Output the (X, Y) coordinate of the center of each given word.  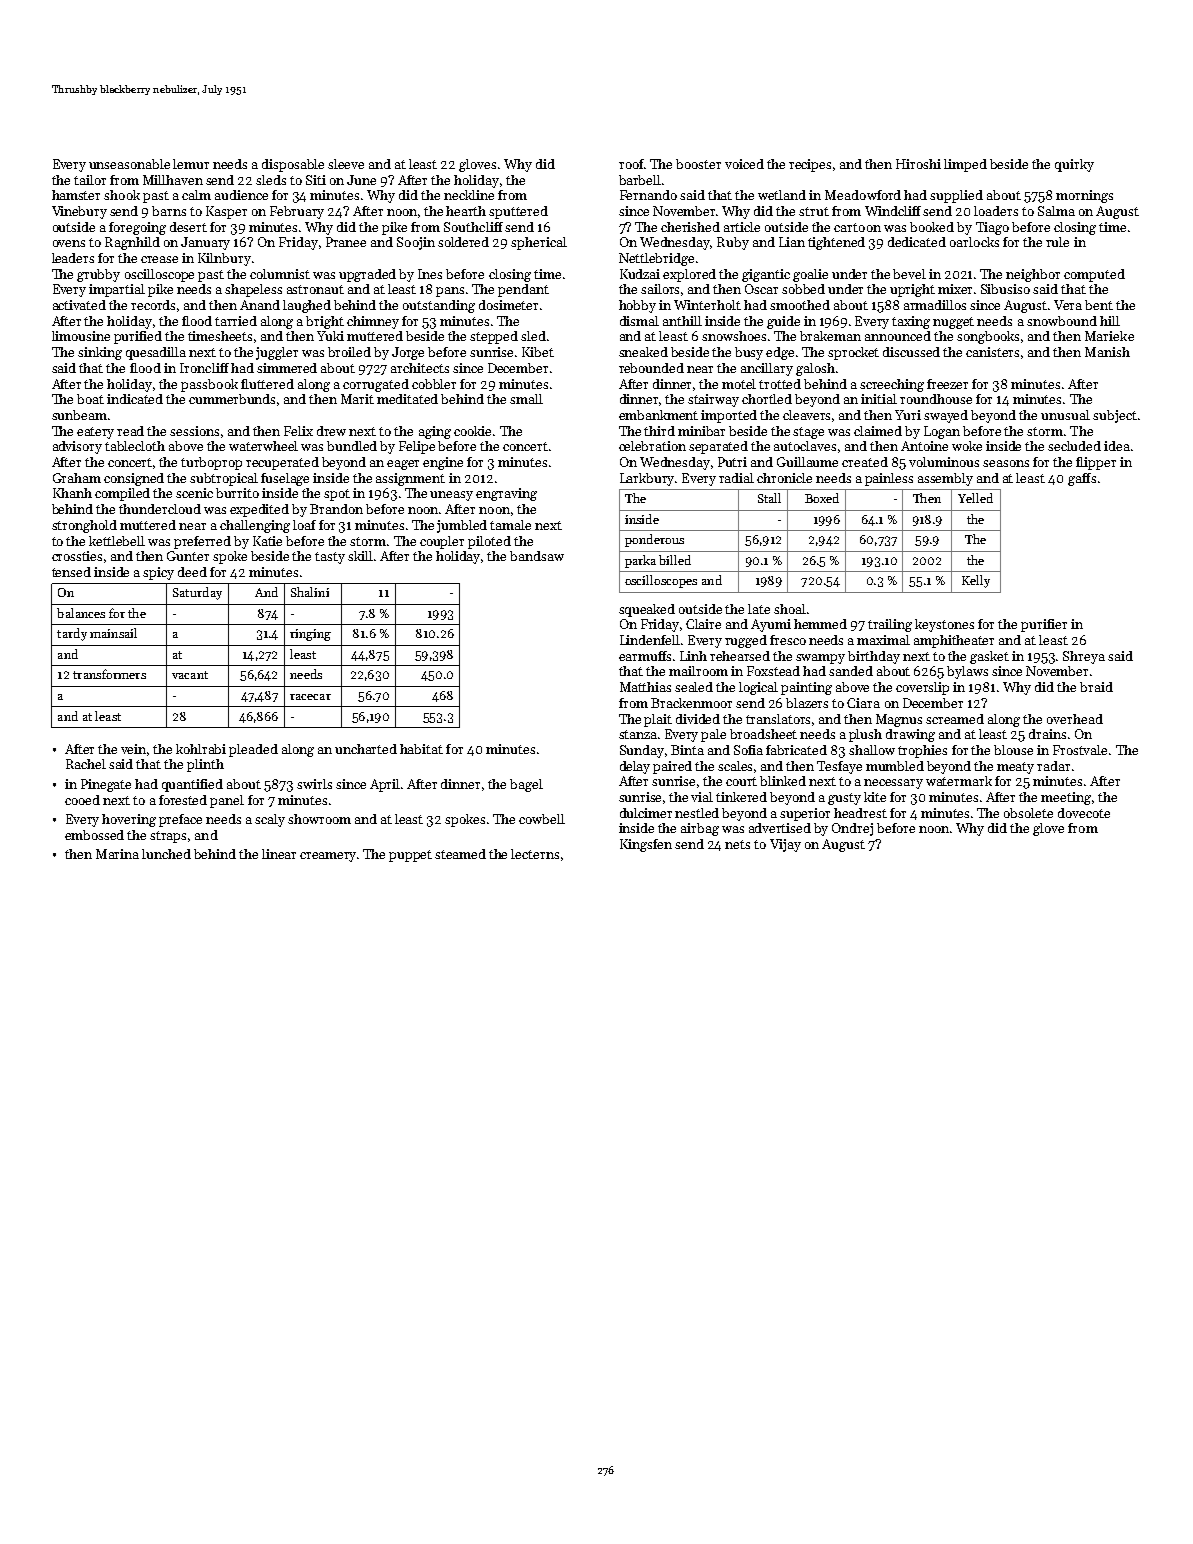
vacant (190, 675)
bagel (526, 785)
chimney (373, 322)
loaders (996, 211)
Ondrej (852, 829)
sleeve (346, 164)
